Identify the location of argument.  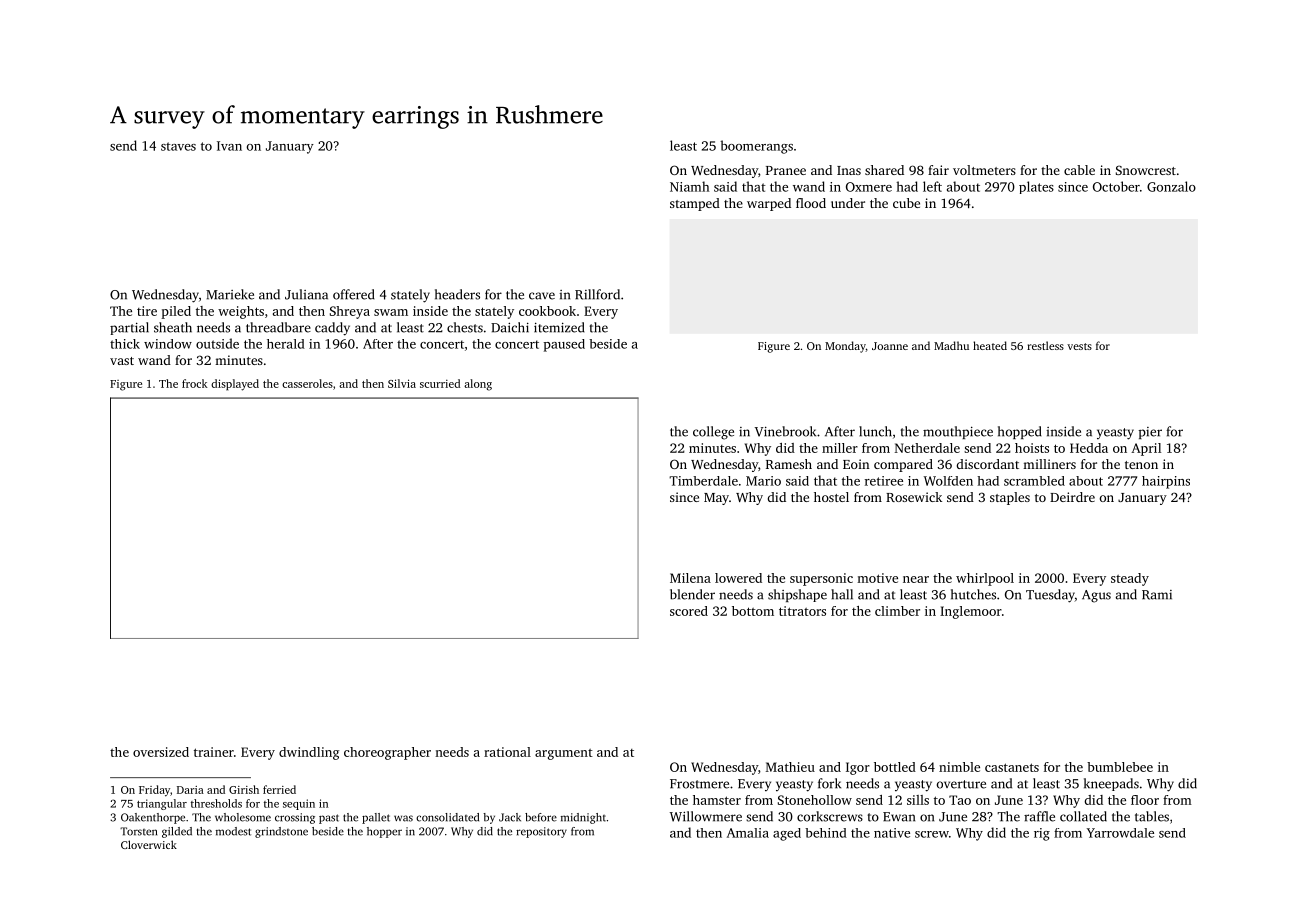
(564, 754).
